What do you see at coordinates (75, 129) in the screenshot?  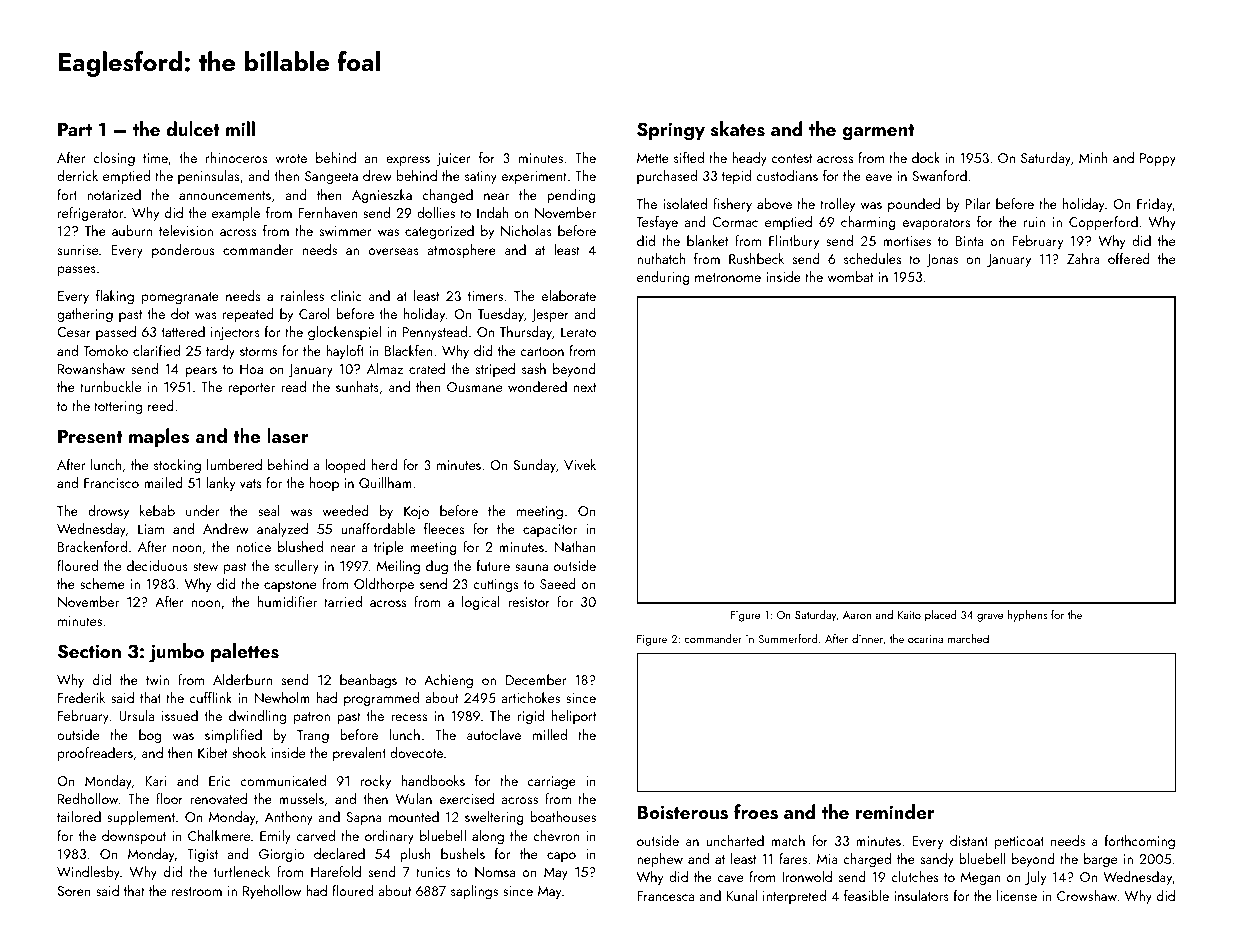 I see `Part` at bounding box center [75, 129].
